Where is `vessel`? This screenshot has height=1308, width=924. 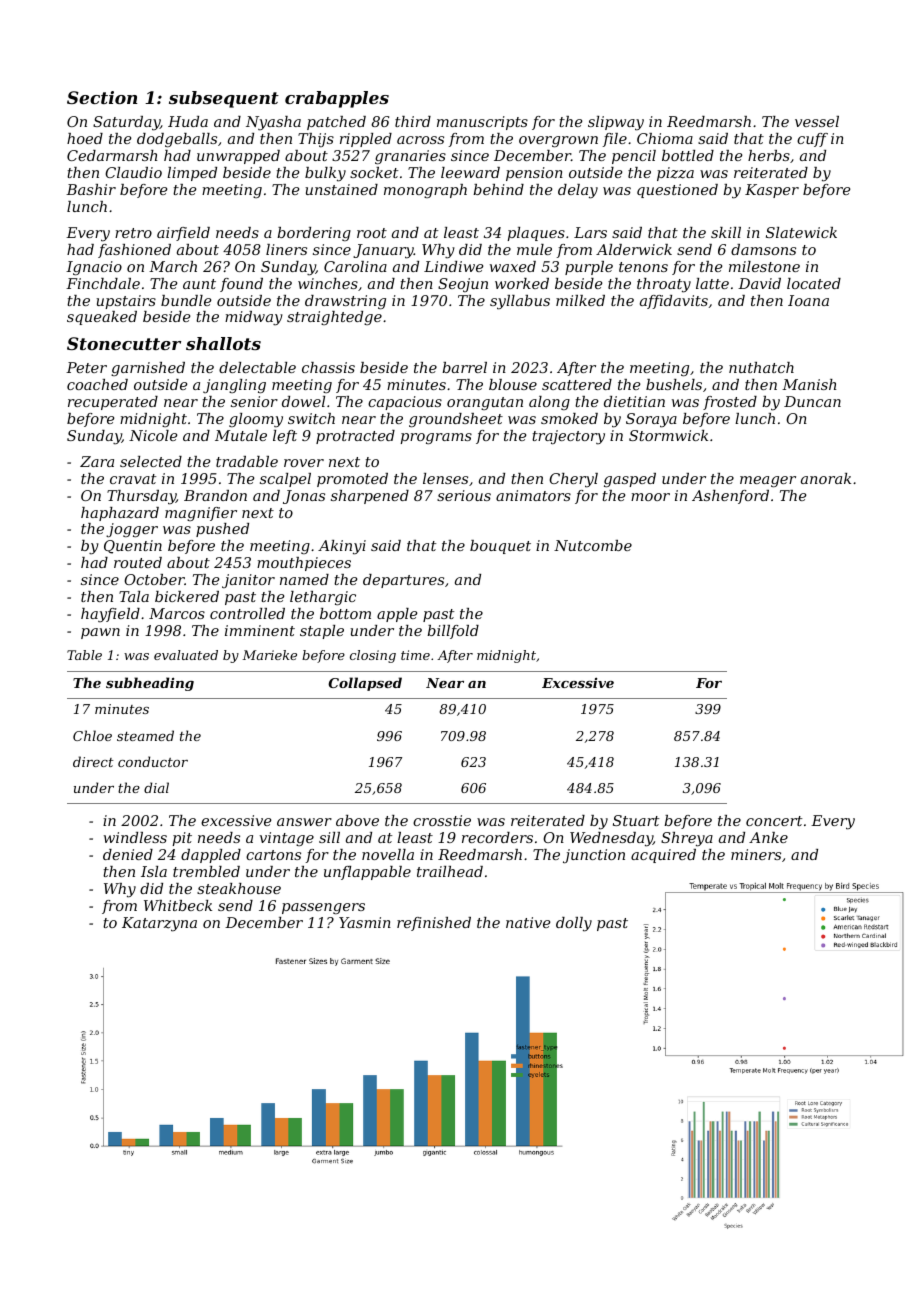 vessel is located at coordinates (817, 121).
